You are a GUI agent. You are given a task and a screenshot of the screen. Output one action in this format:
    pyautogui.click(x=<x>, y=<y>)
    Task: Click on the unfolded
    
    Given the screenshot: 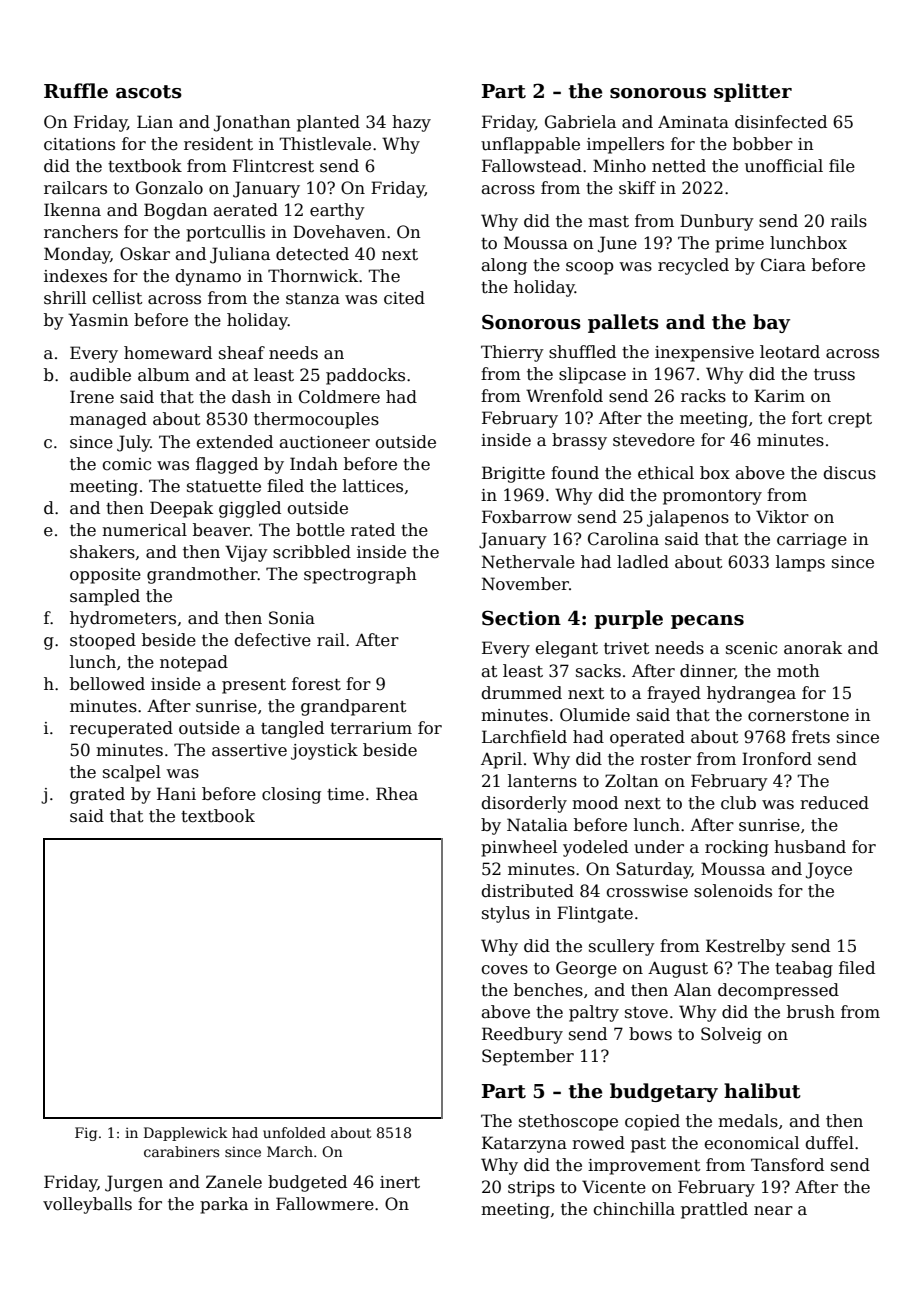 What is the action you would take?
    pyautogui.click(x=294, y=1132)
